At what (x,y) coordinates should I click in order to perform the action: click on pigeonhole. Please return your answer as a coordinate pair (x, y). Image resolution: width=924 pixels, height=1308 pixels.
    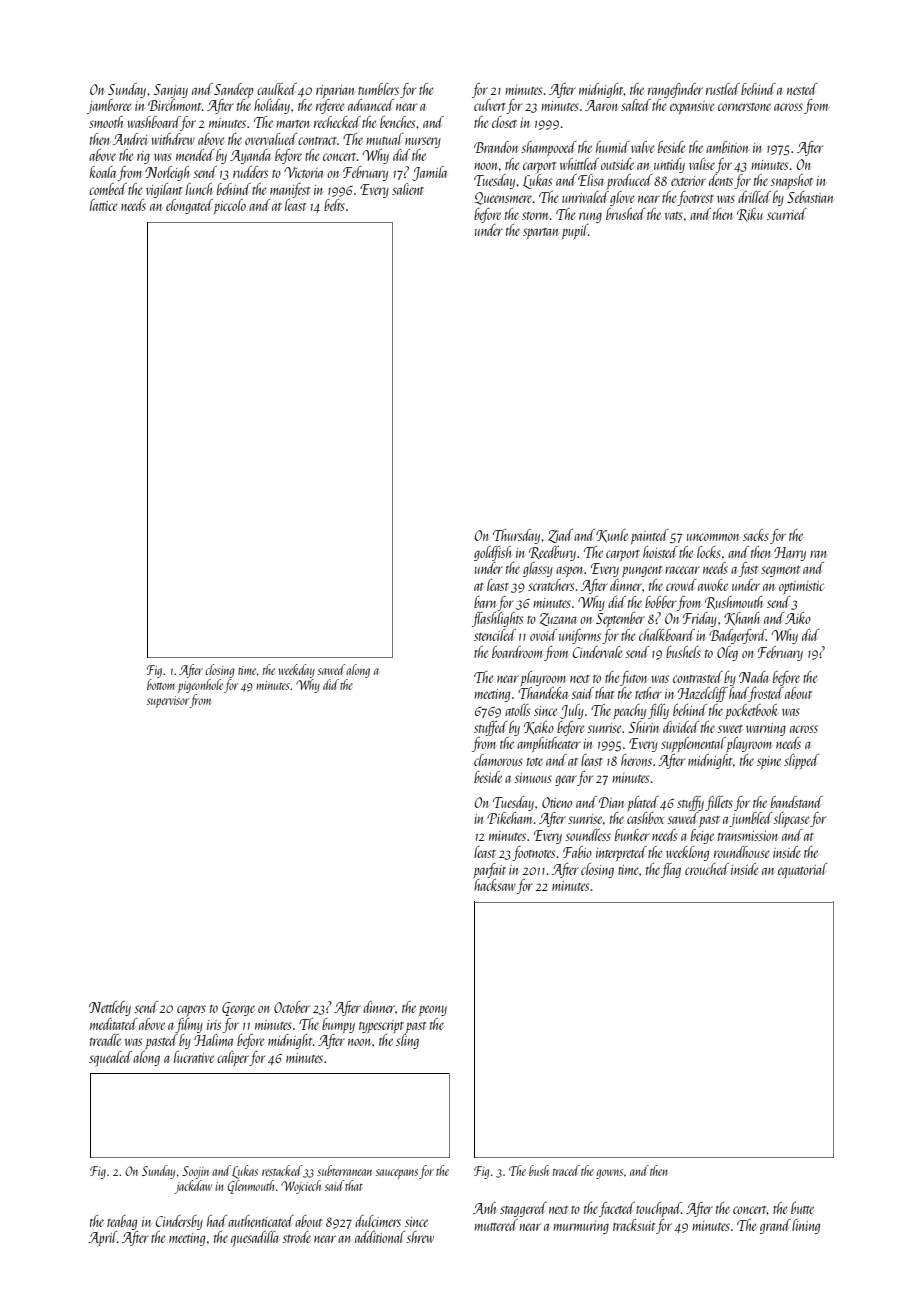
    Looking at the image, I should click on (200, 686).
